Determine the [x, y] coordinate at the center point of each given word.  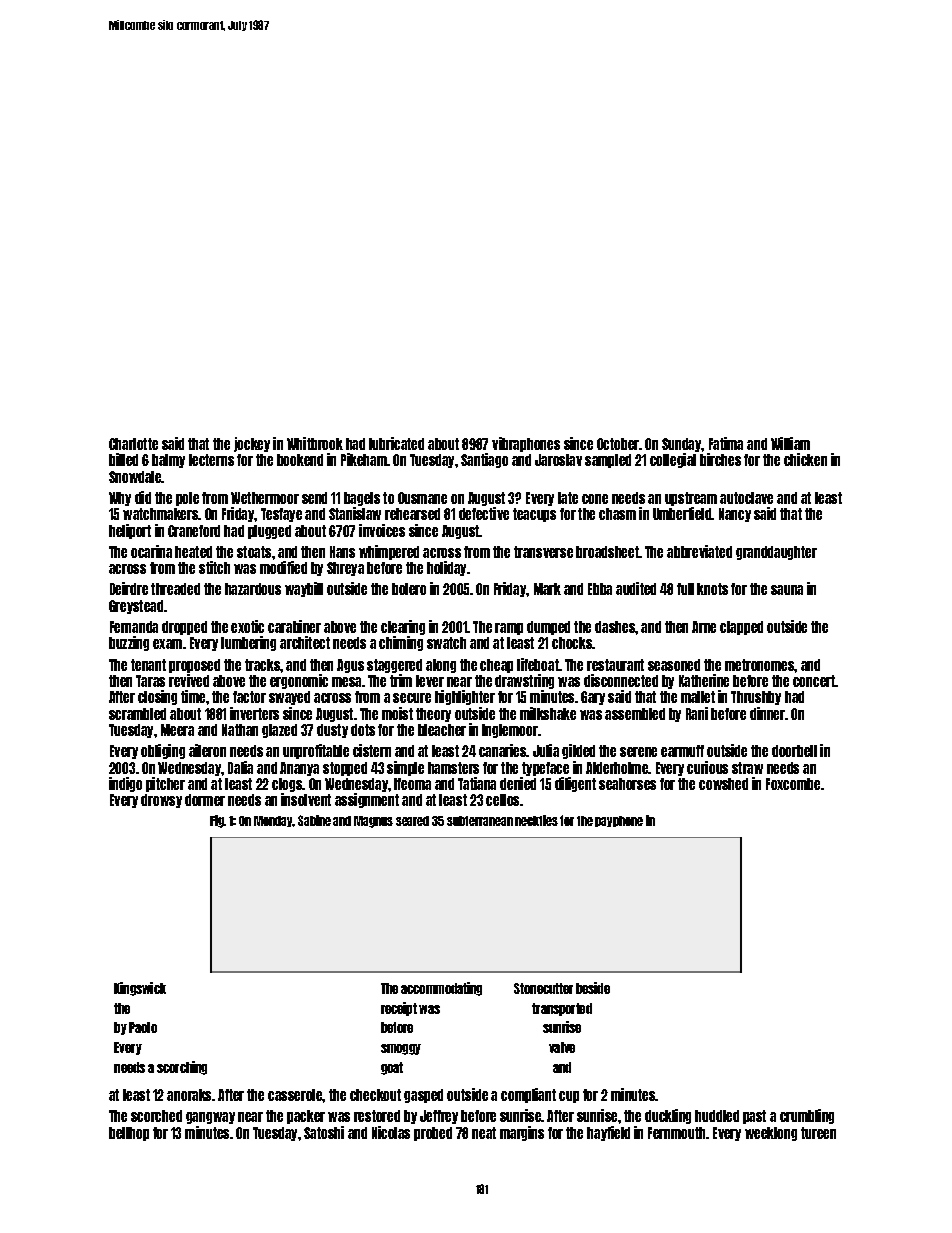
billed [123, 459]
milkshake [548, 713]
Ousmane [422, 498]
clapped [741, 628]
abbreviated [699, 551]
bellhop [129, 1134]
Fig [217, 821]
